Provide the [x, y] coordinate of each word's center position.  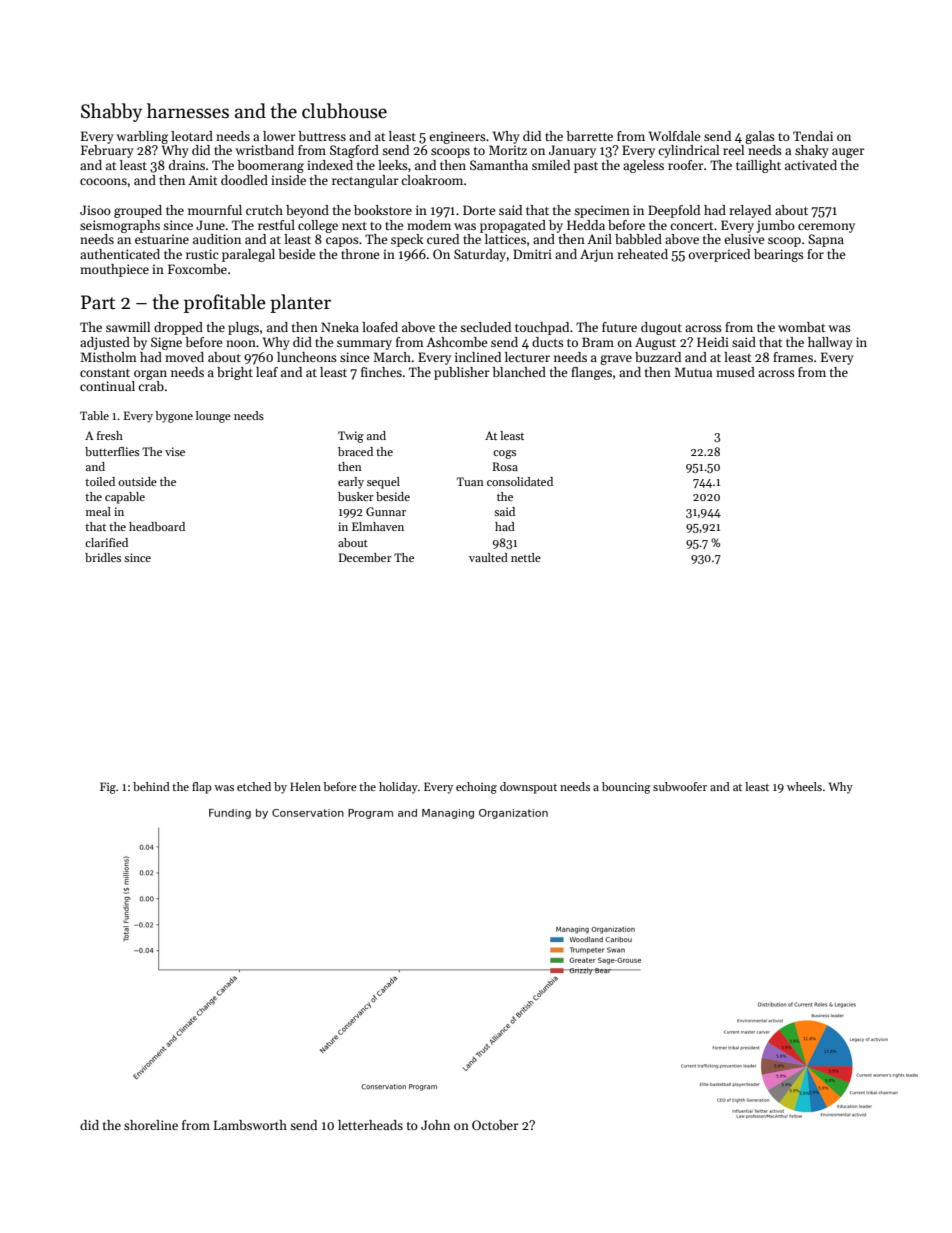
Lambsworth [250, 1125]
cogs [504, 454]
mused [735, 372]
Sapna [826, 240]
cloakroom [432, 180]
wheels [804, 786]
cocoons [103, 181]
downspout [528, 788]
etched [254, 786]
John [435, 1125]
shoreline [151, 1125]
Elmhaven [378, 526]
